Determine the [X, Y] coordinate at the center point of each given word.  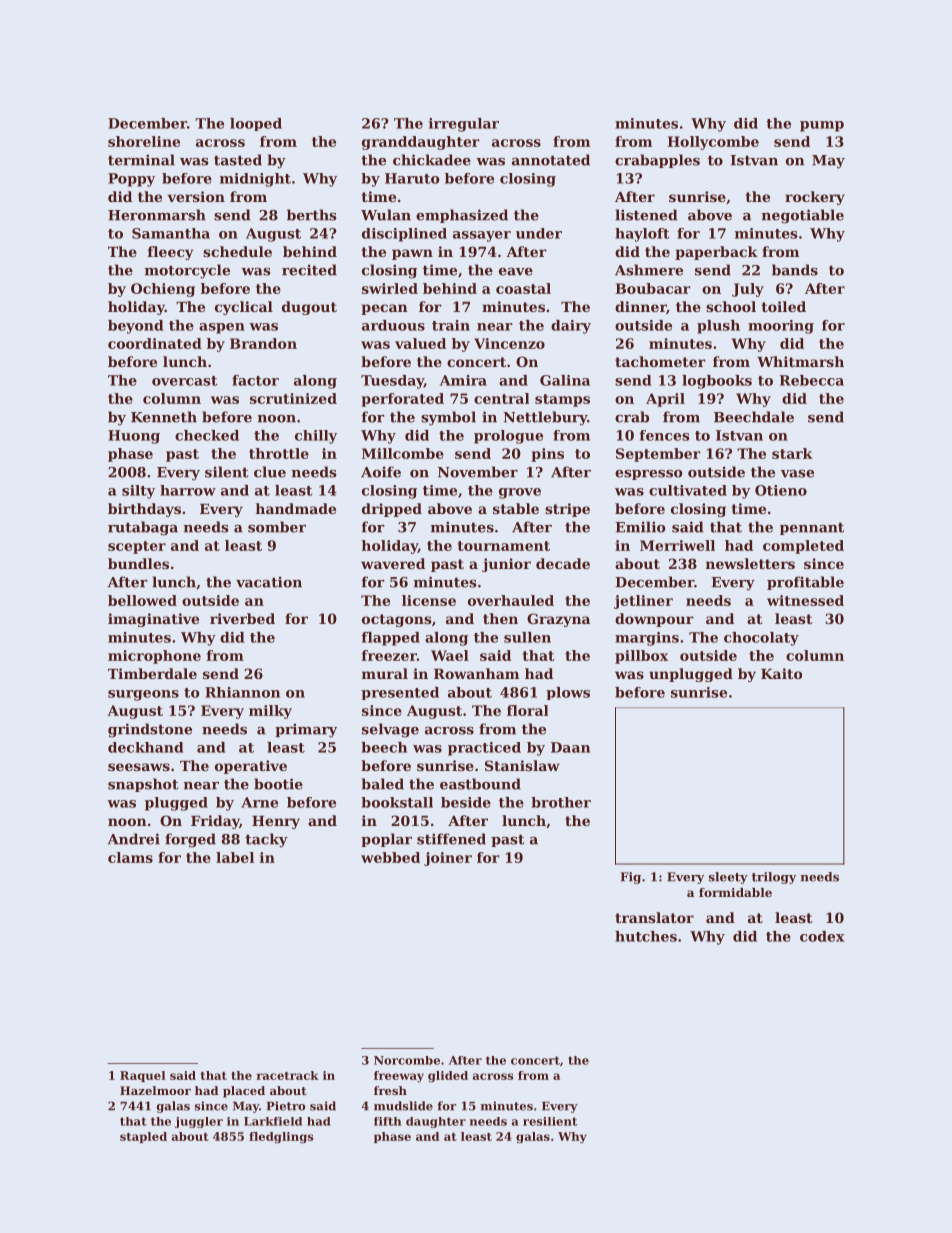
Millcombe [403, 453]
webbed [390, 857]
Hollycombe [713, 143]
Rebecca [812, 380]
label [235, 857]
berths [311, 215]
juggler [199, 1122]
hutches [646, 936]
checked [207, 435]
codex [822, 936]
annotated [551, 160]
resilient [550, 1121]
